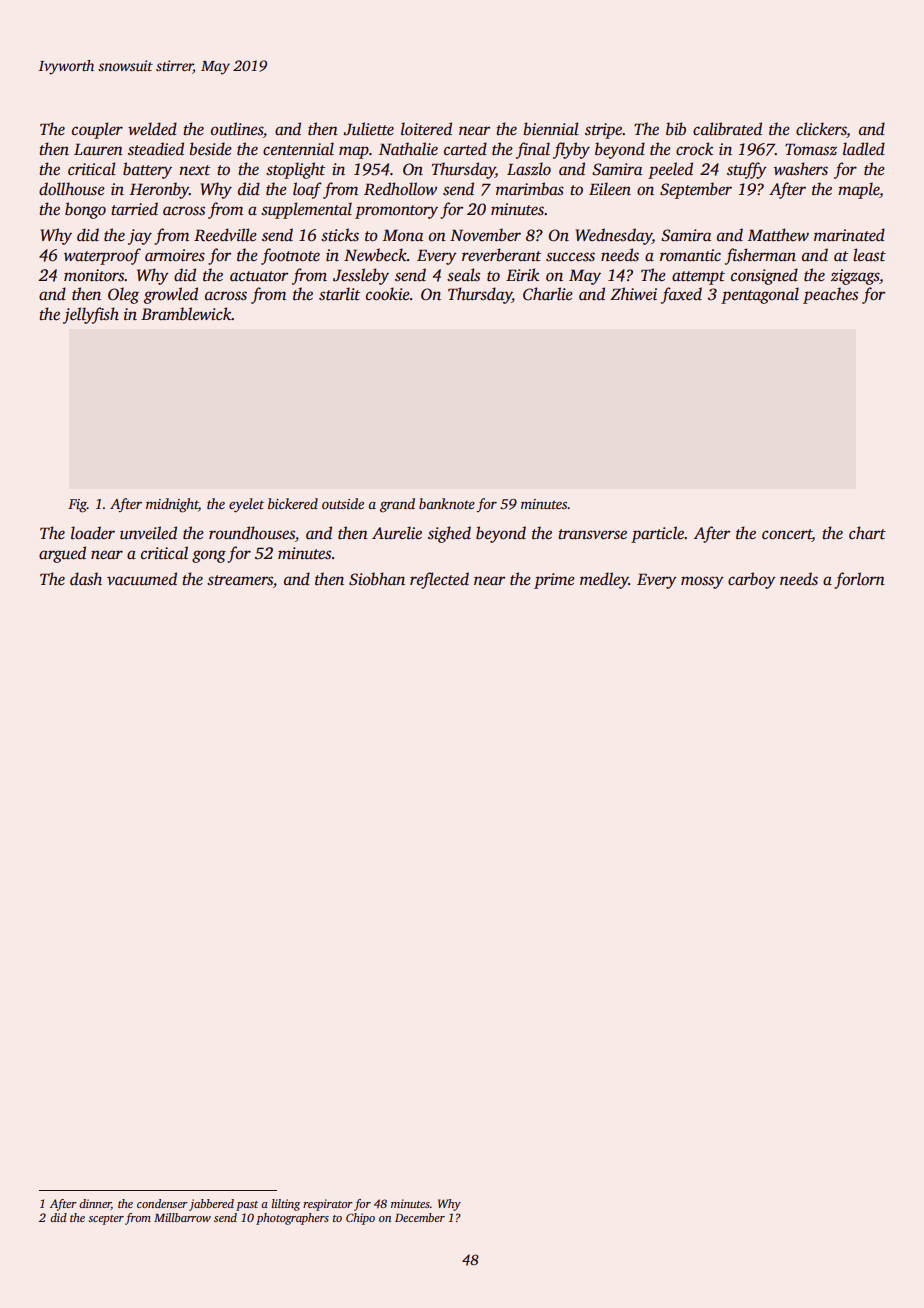 Image resolution: width=924 pixels, height=1308 pixels. What do you see at coordinates (801, 169) in the document?
I see `washers` at bounding box center [801, 169].
